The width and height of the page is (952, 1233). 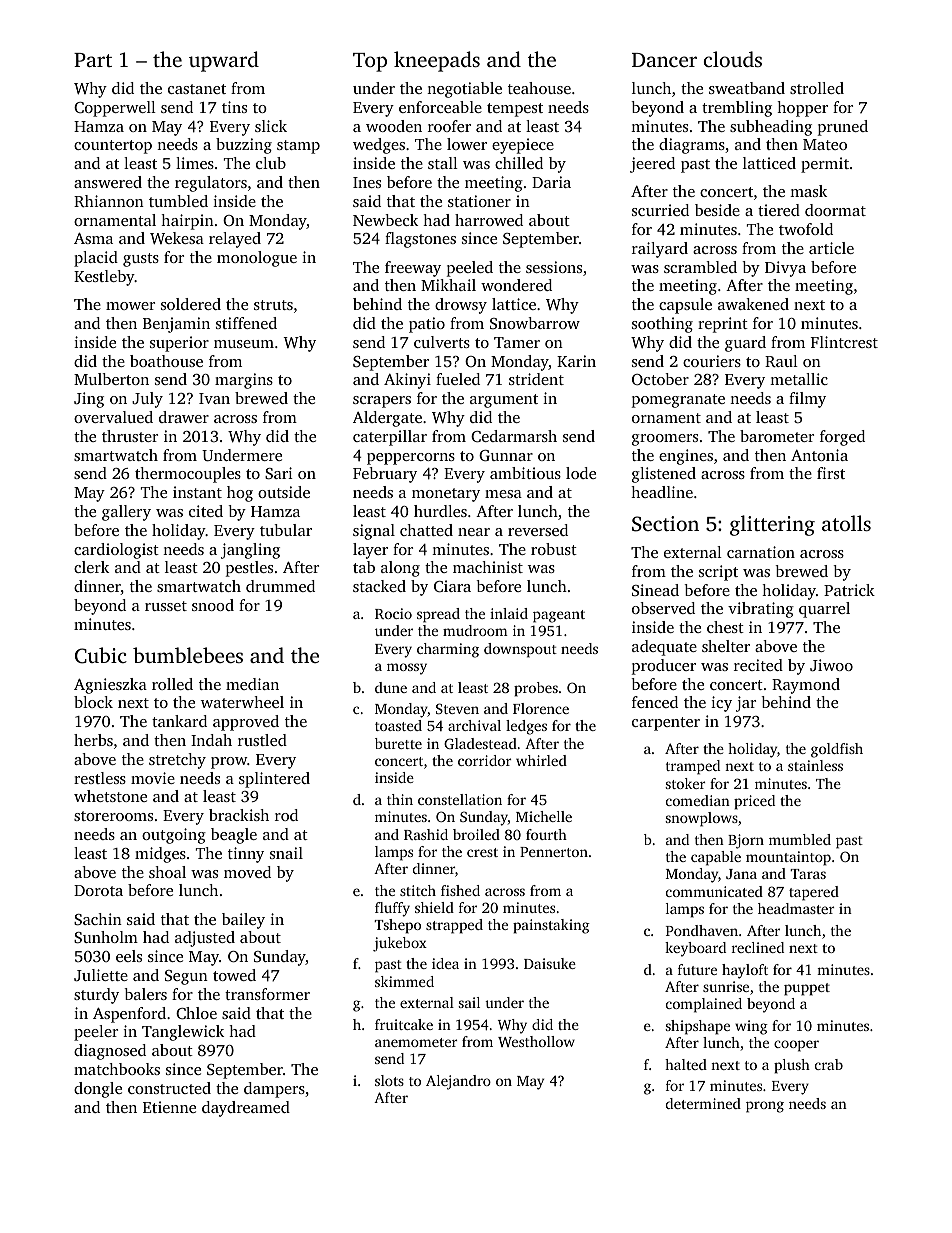 I want to click on upward, so click(x=224, y=61).
